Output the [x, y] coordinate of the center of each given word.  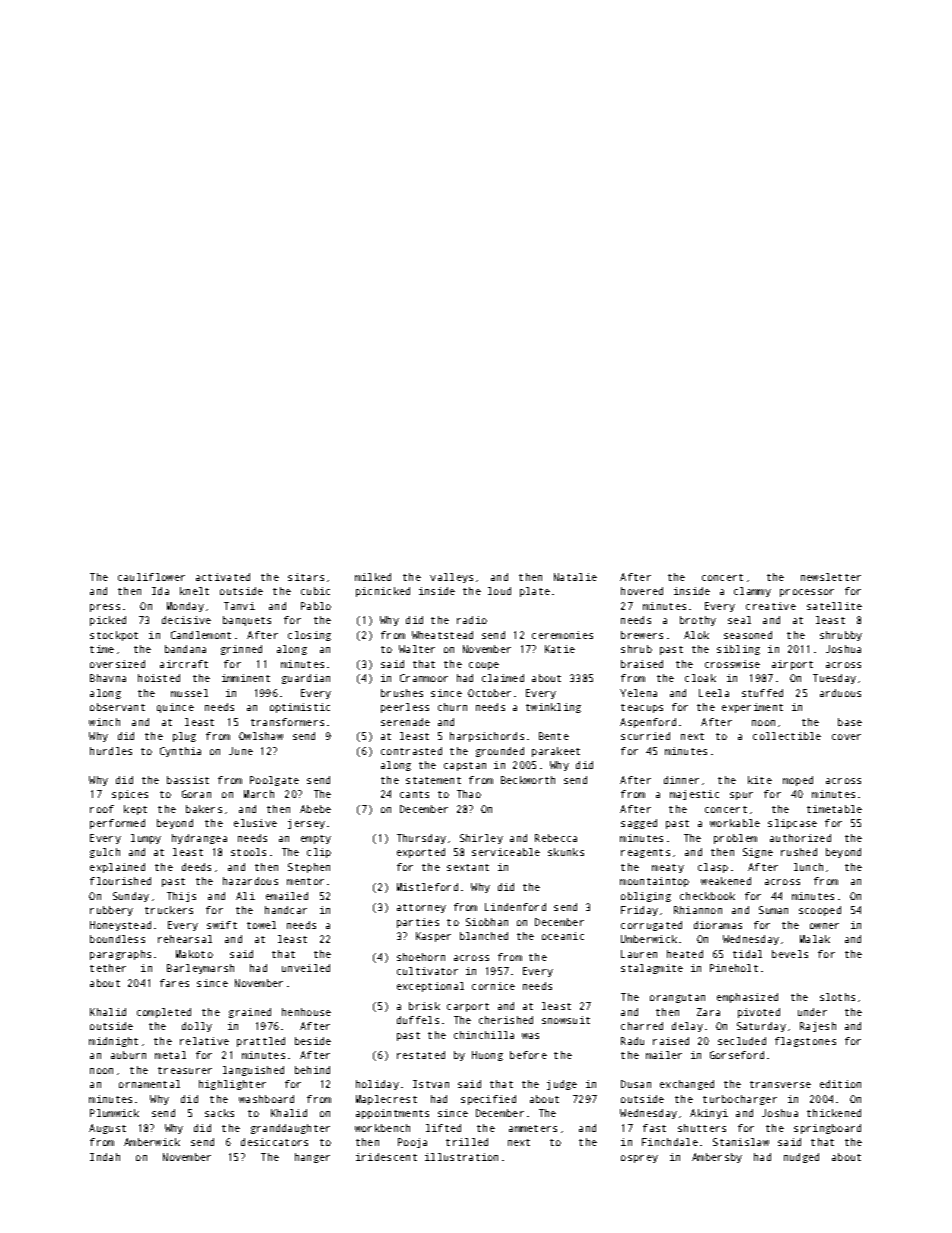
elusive [255, 823]
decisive [186, 620]
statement [433, 780]
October [489, 693]
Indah [105, 1157]
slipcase [792, 824]
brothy [698, 621]
